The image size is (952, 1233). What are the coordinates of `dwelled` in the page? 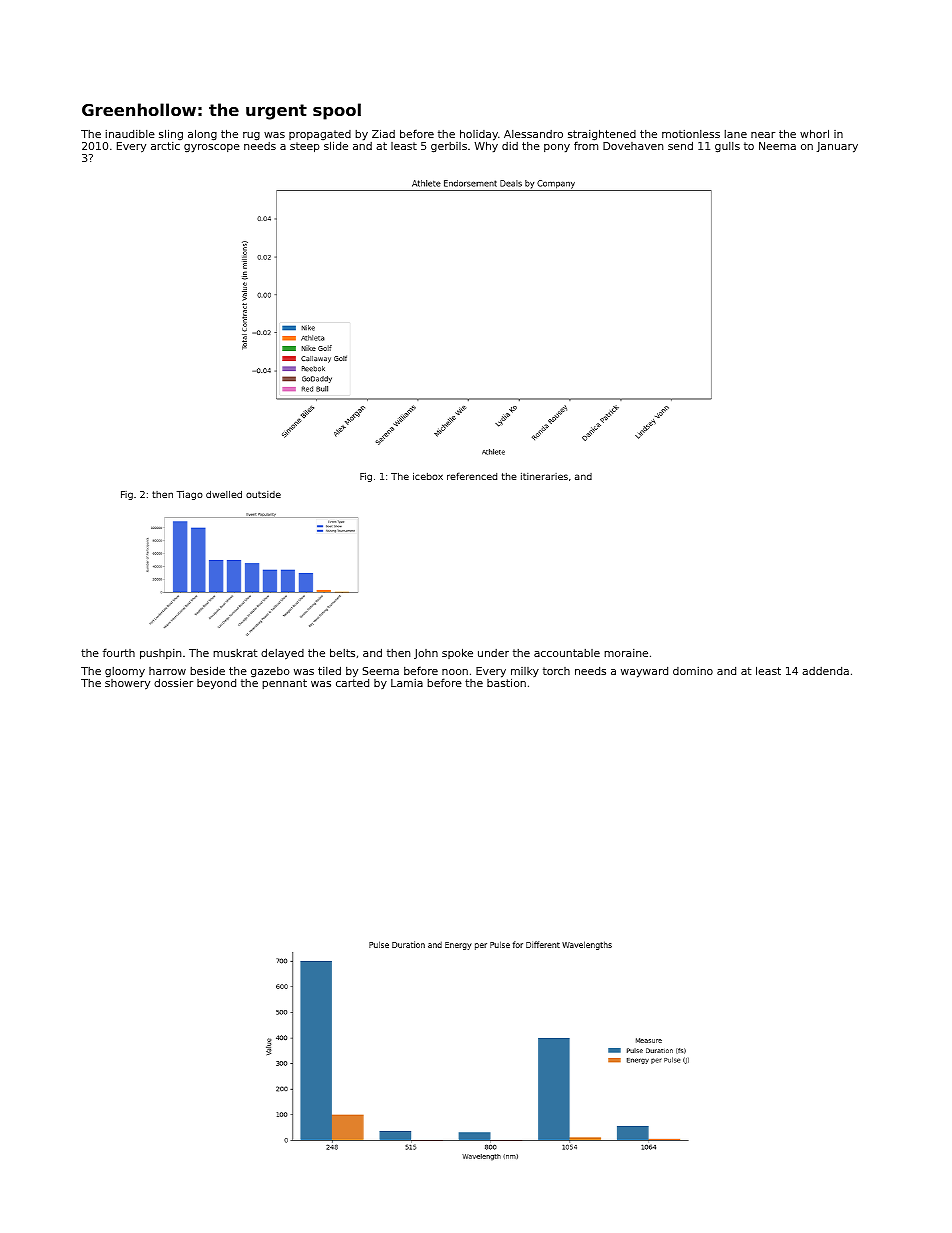 It's located at (224, 494).
